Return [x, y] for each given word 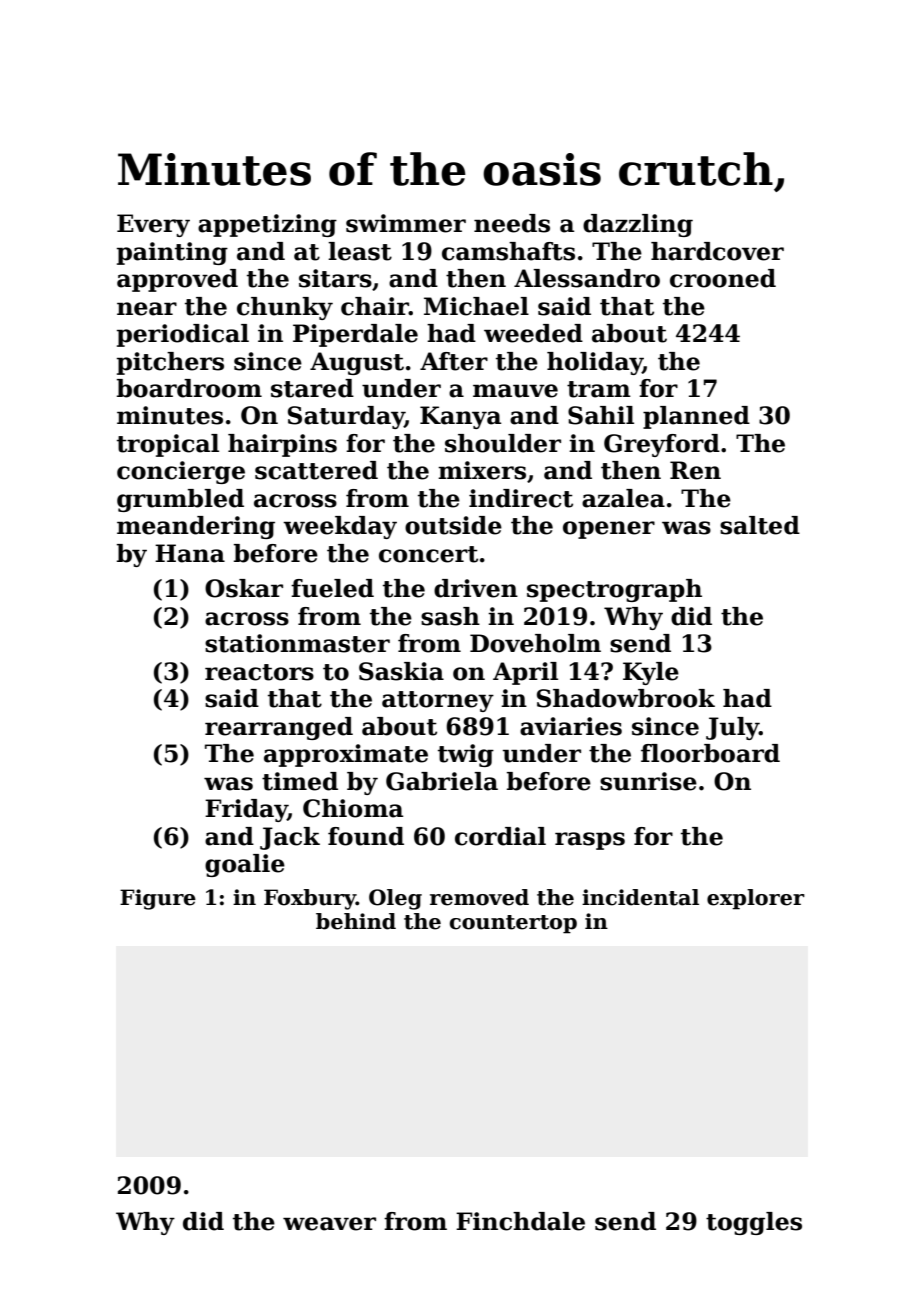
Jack [290, 838]
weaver [329, 1224]
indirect [521, 498]
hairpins [282, 445]
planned [696, 417]
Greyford [662, 445]
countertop [513, 924]
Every [153, 225]
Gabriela [442, 781]
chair [375, 306]
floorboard [710, 753]
